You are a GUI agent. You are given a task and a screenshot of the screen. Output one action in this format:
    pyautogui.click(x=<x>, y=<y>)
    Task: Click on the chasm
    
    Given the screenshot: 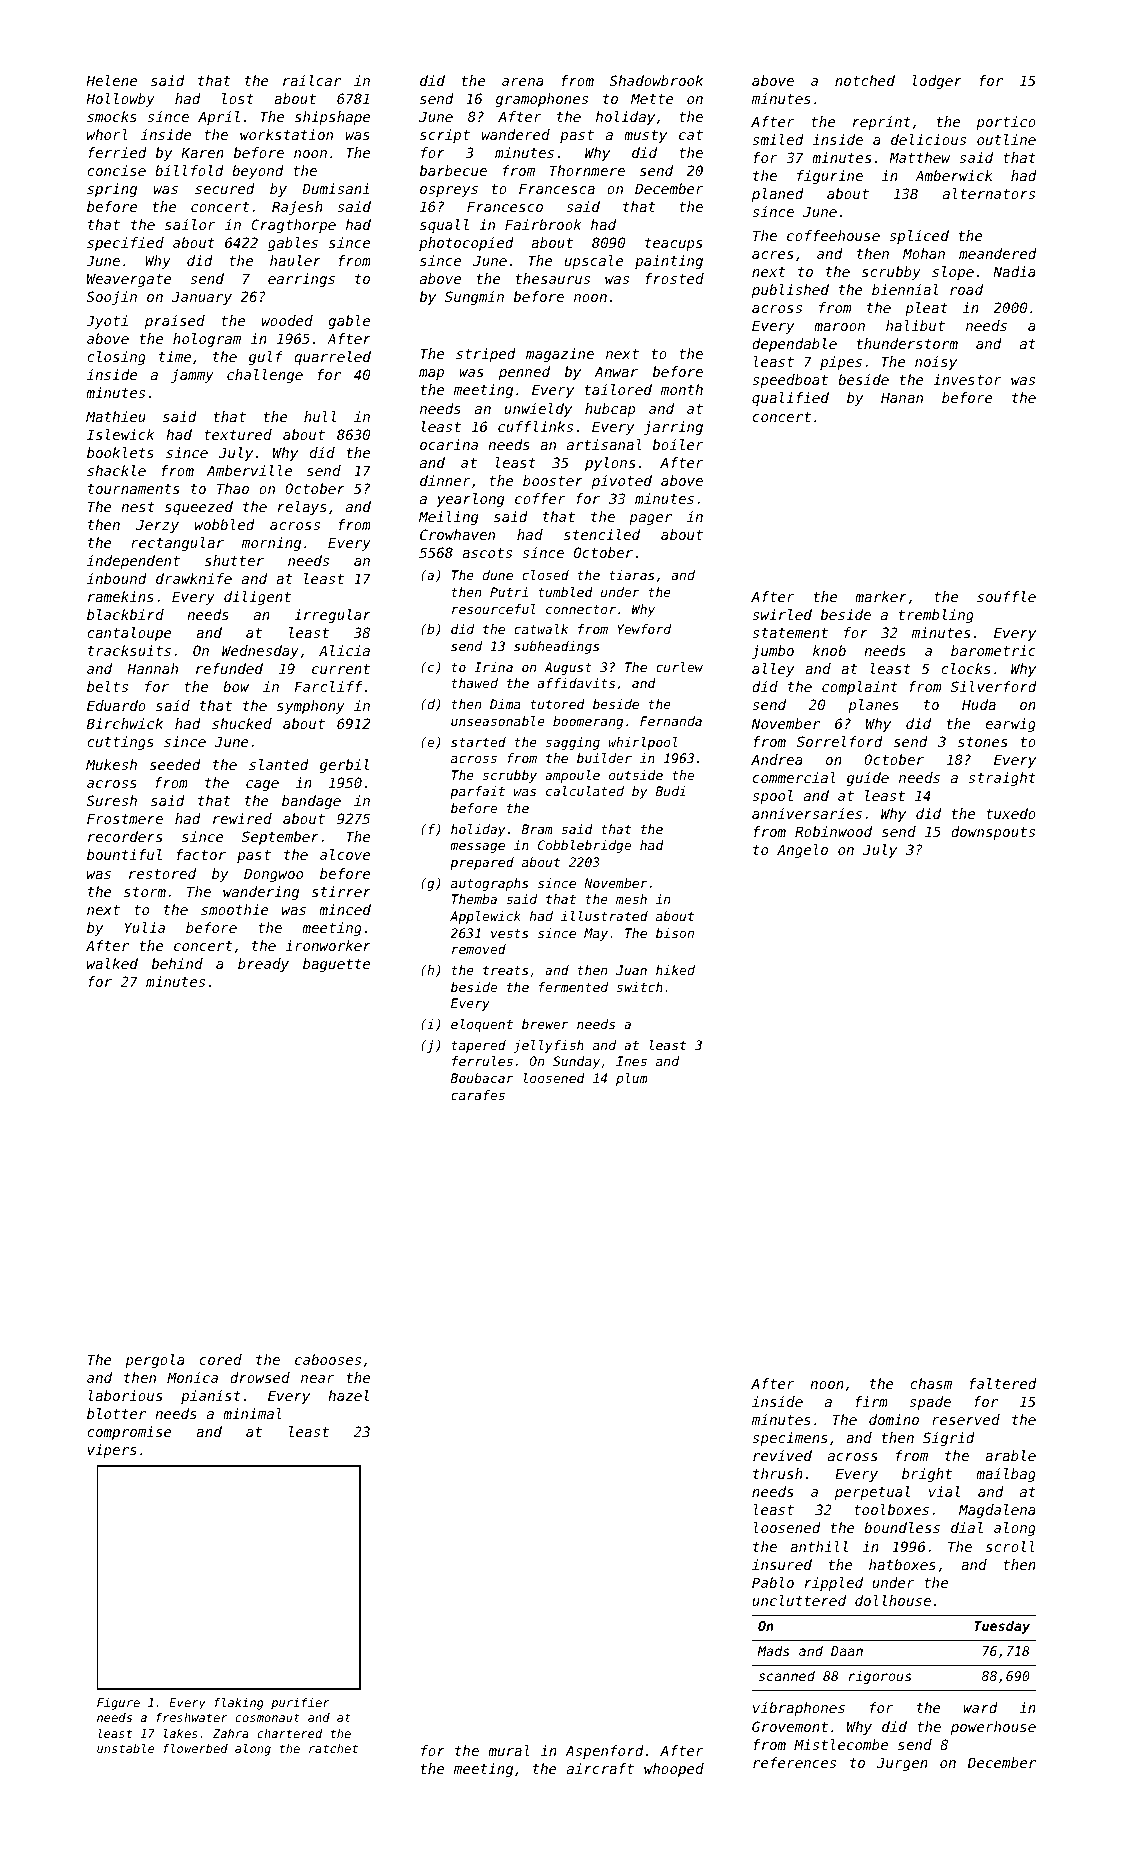 What is the action you would take?
    pyautogui.click(x=931, y=1383)
